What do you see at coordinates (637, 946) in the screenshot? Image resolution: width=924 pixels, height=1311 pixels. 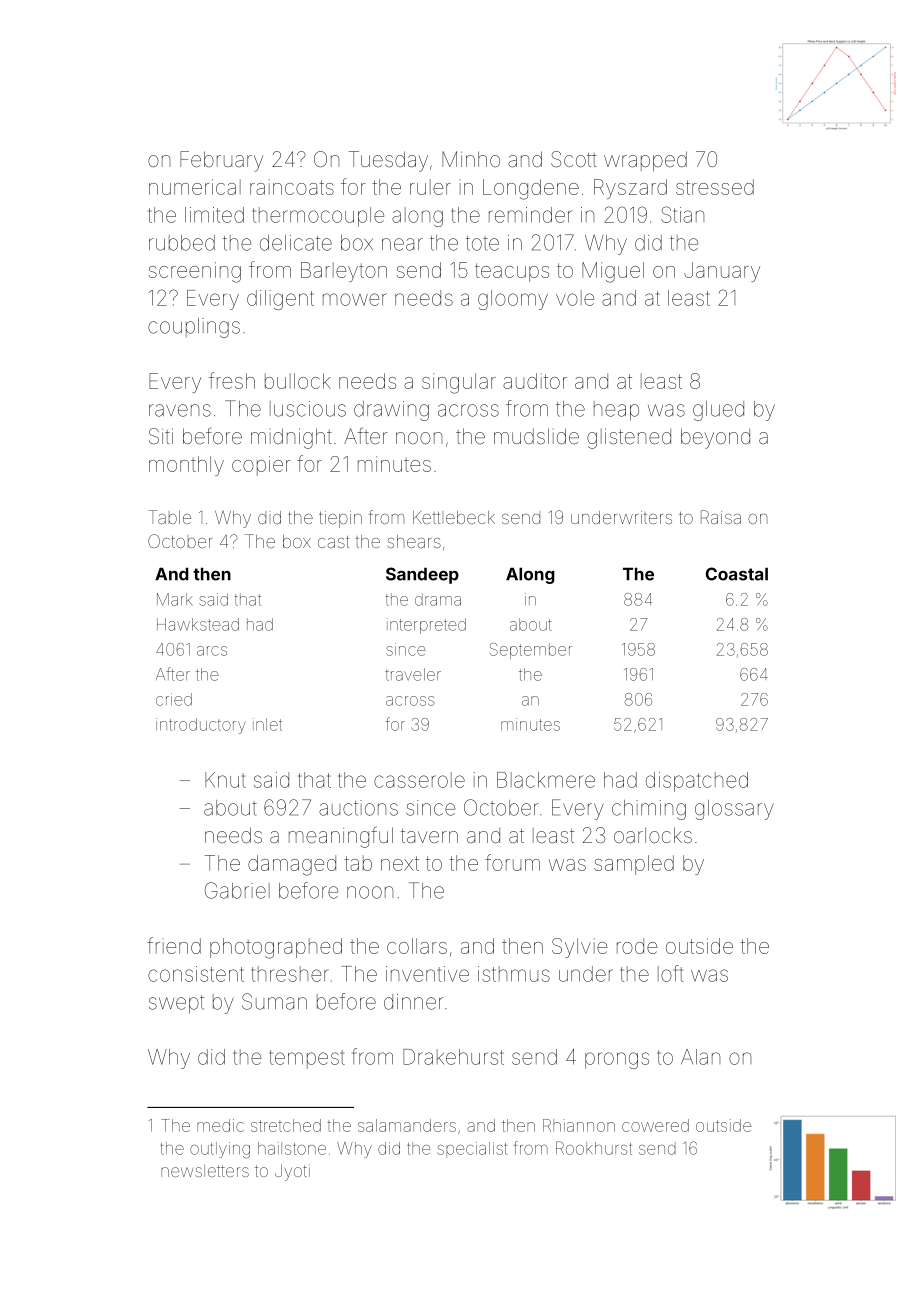 I see `rode` at bounding box center [637, 946].
